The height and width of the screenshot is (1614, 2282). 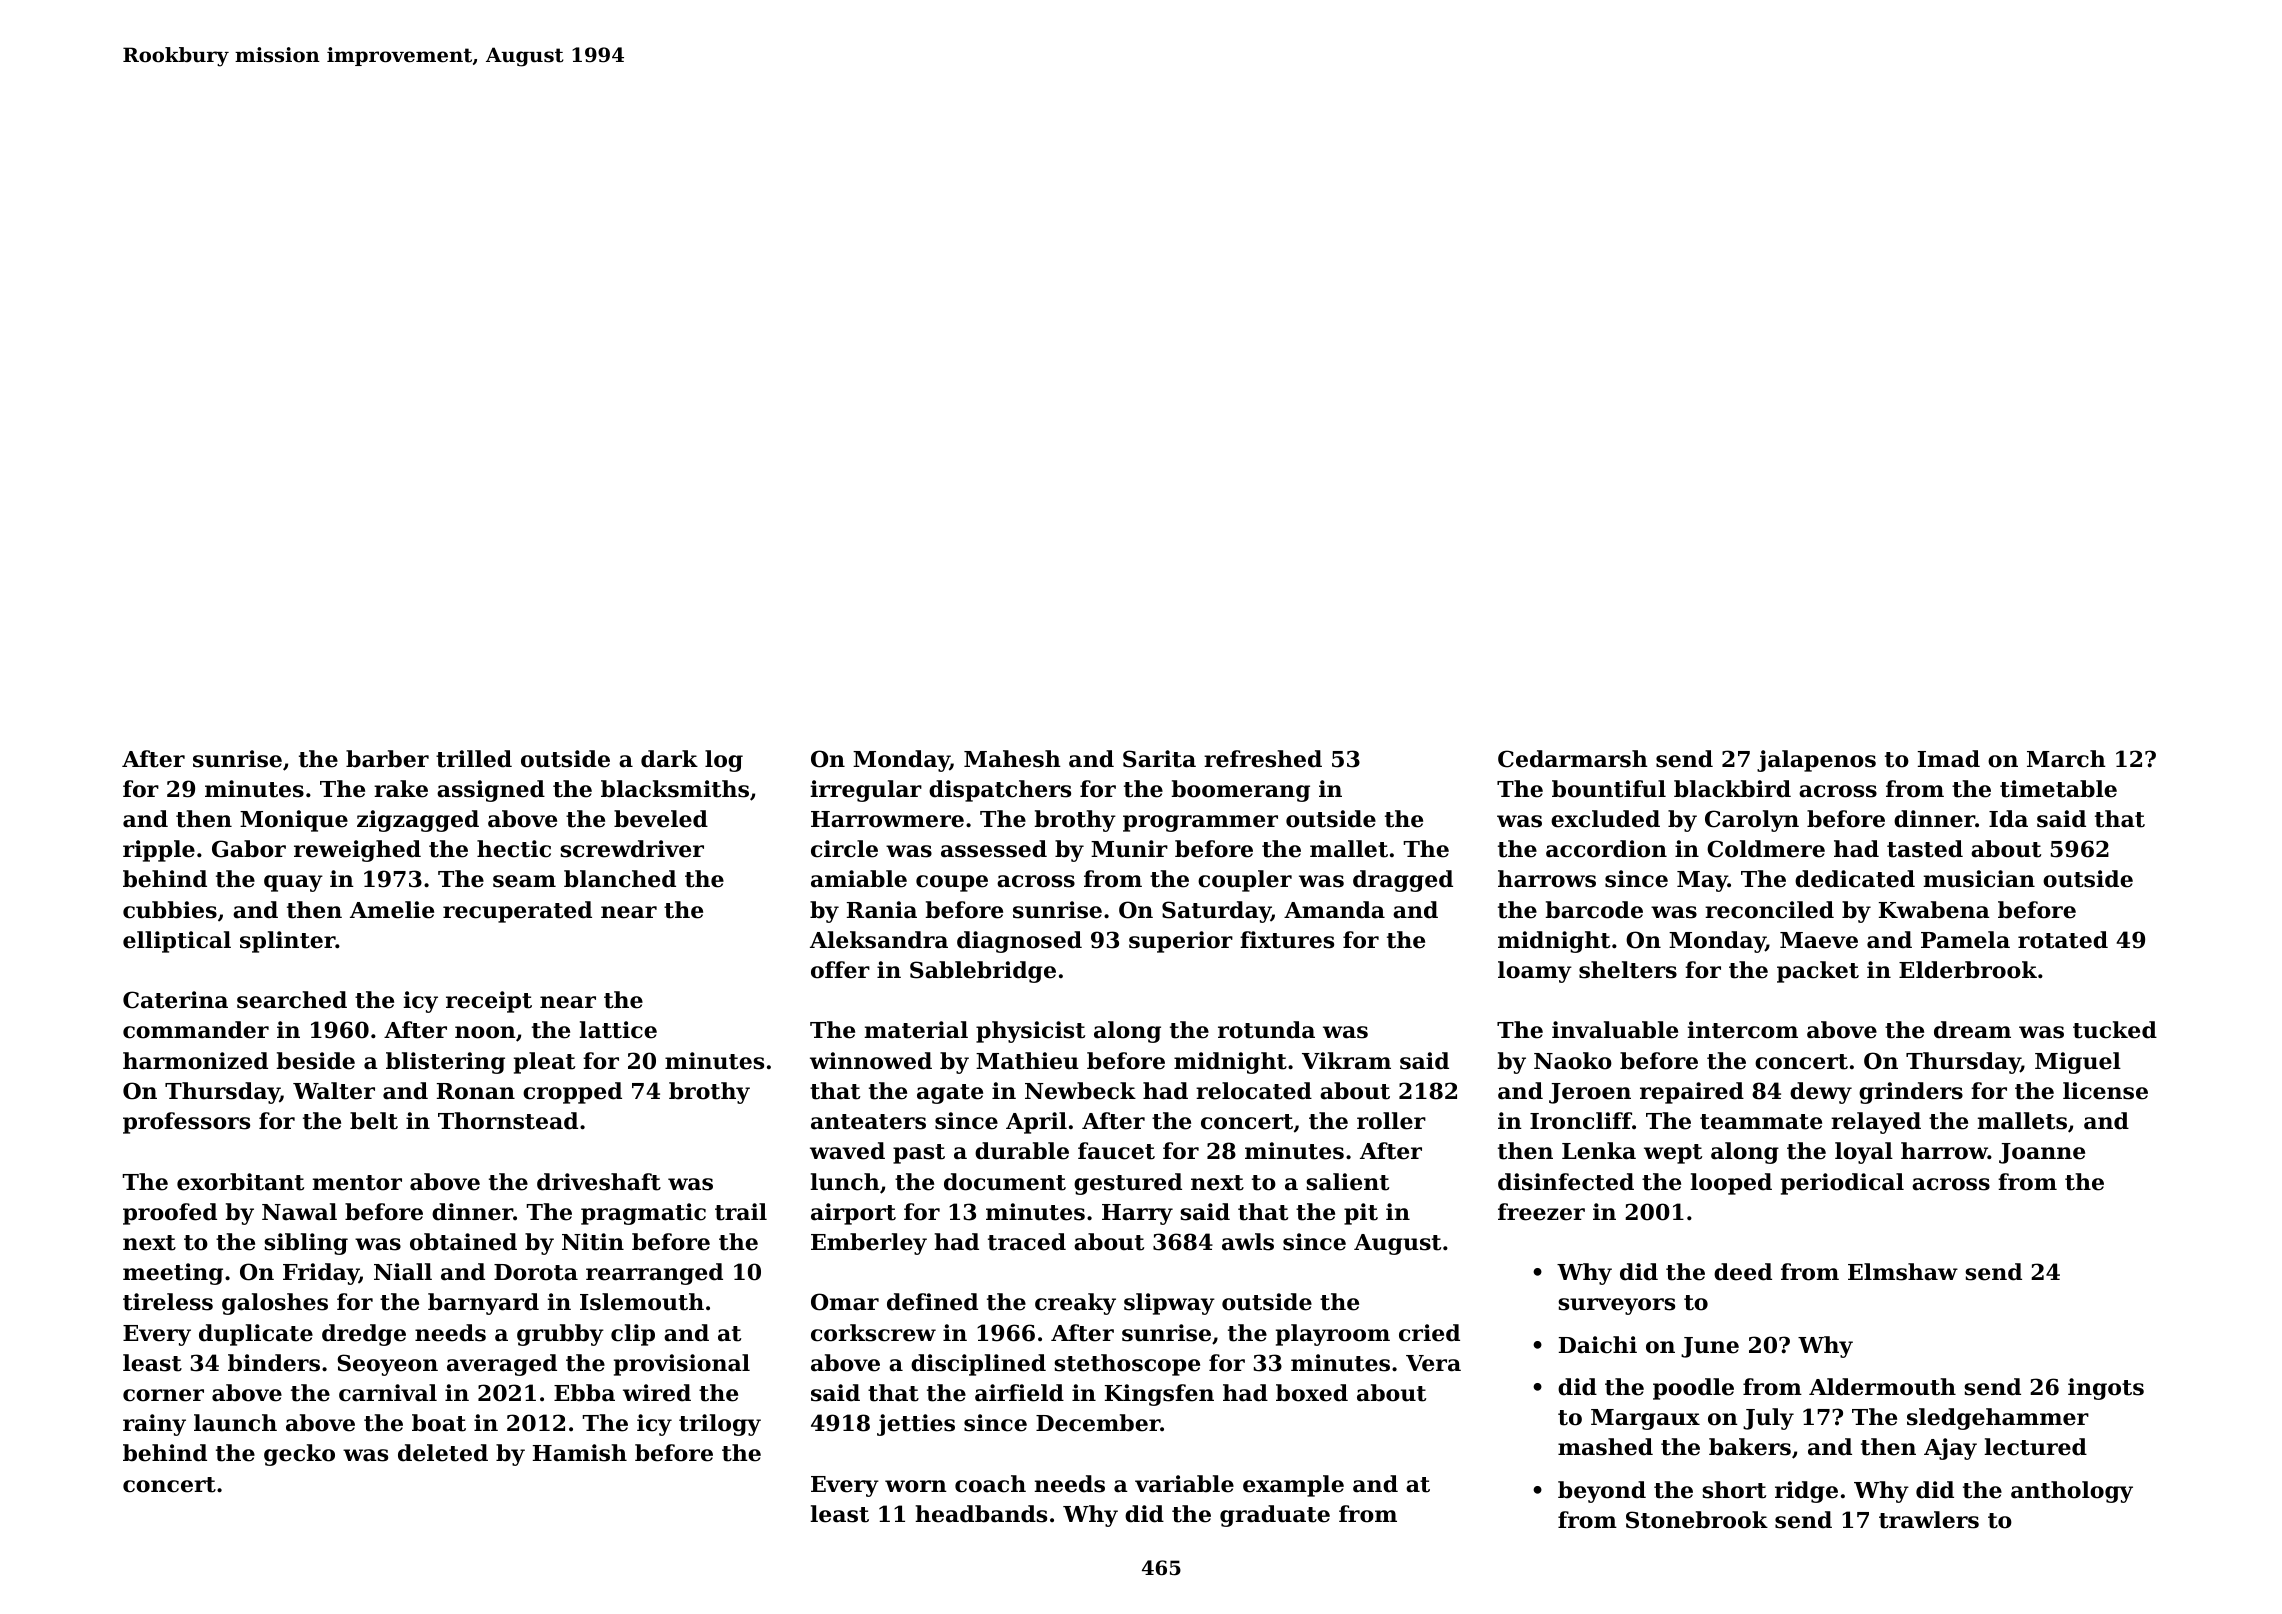 What do you see at coordinates (443, 1453) in the screenshot?
I see `deleted` at bounding box center [443, 1453].
